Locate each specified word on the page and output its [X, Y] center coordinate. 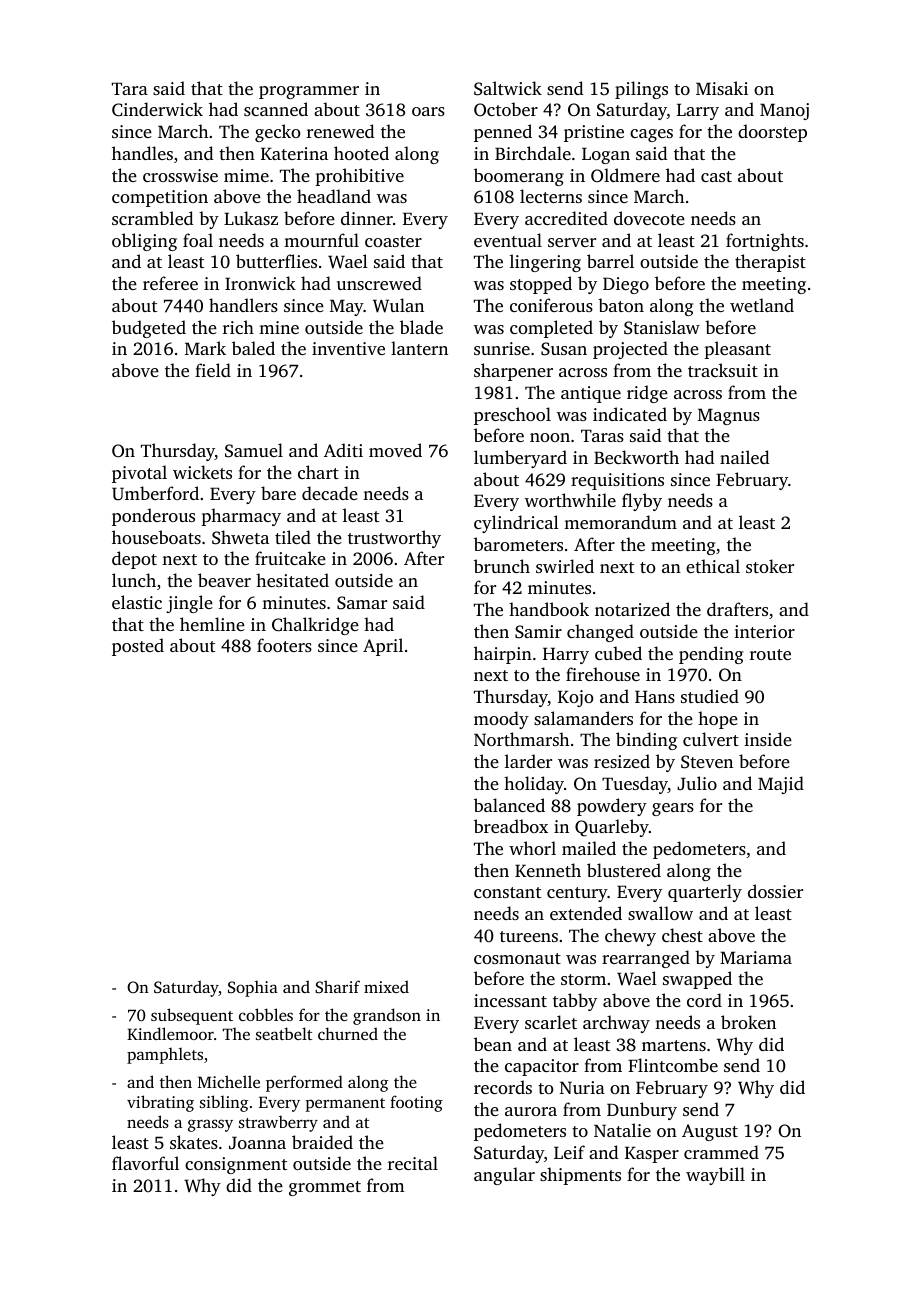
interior [764, 631]
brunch [502, 566]
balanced [509, 805]
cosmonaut [517, 958]
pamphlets [165, 1055]
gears [673, 809]
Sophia [253, 988]
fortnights [765, 242]
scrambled [152, 218]
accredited [566, 218]
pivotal [139, 474]
